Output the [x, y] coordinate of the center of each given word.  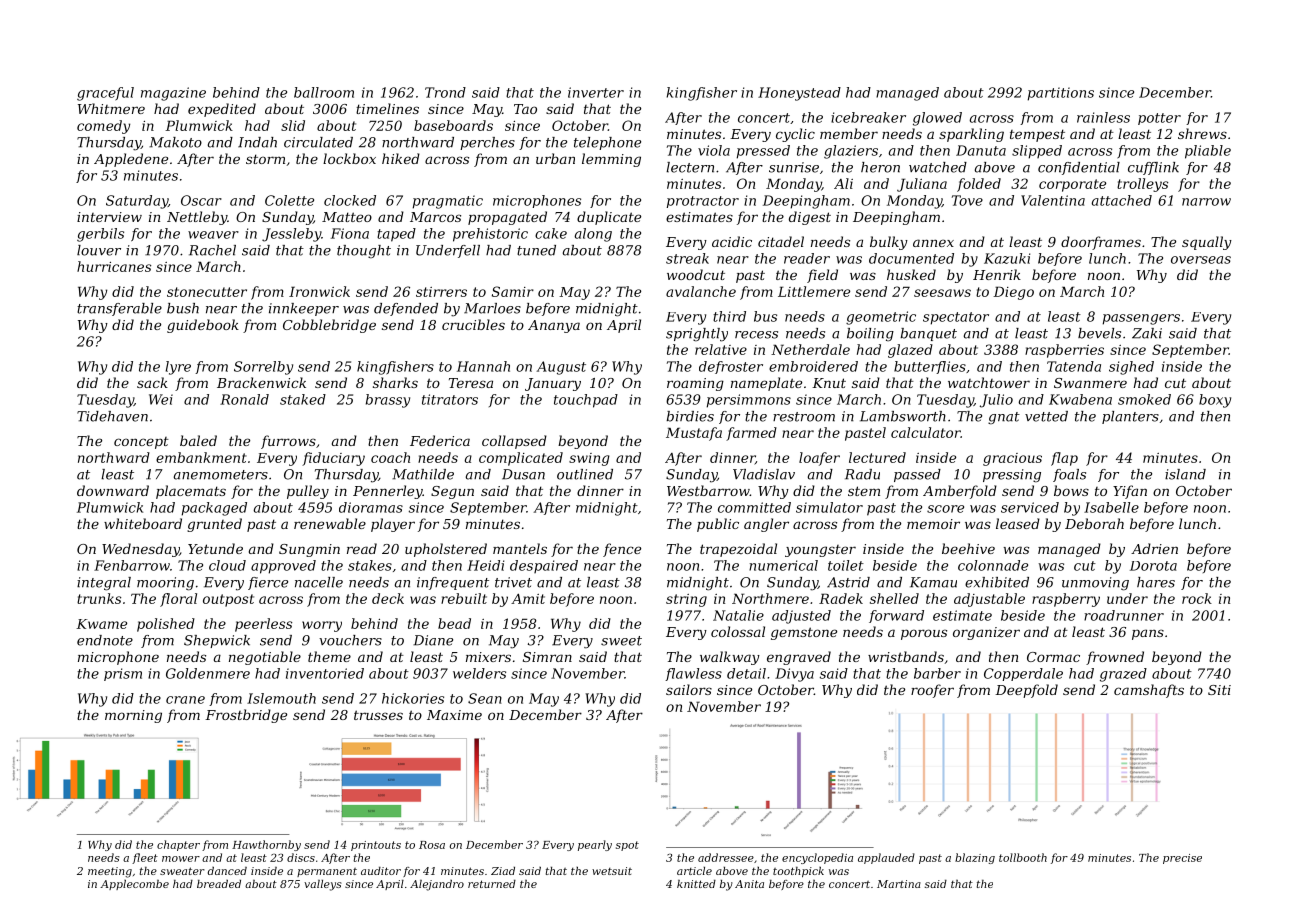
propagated [507, 218]
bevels [1099, 333]
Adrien [1154, 548]
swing [589, 459]
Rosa [432, 845]
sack [152, 382]
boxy [1215, 401]
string [686, 600]
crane [185, 700]
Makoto [175, 142]
